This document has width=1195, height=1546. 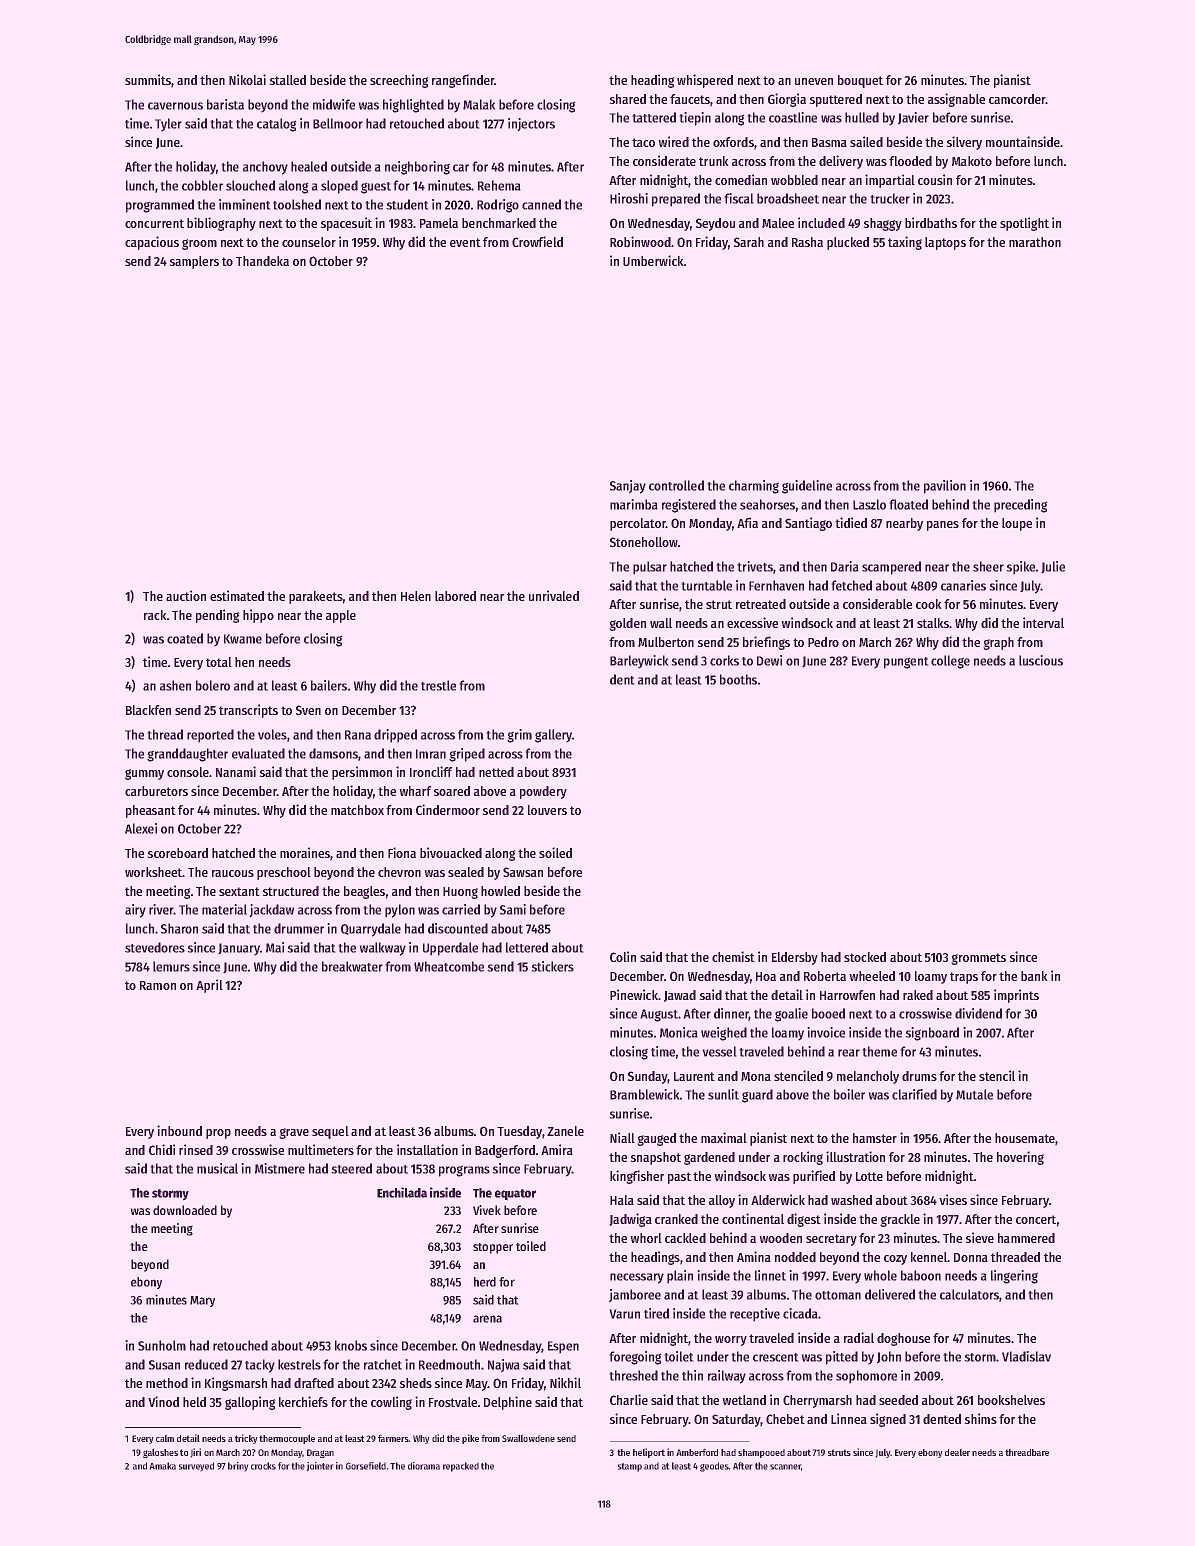 What do you see at coordinates (950, 662) in the document?
I see `college` at bounding box center [950, 662].
